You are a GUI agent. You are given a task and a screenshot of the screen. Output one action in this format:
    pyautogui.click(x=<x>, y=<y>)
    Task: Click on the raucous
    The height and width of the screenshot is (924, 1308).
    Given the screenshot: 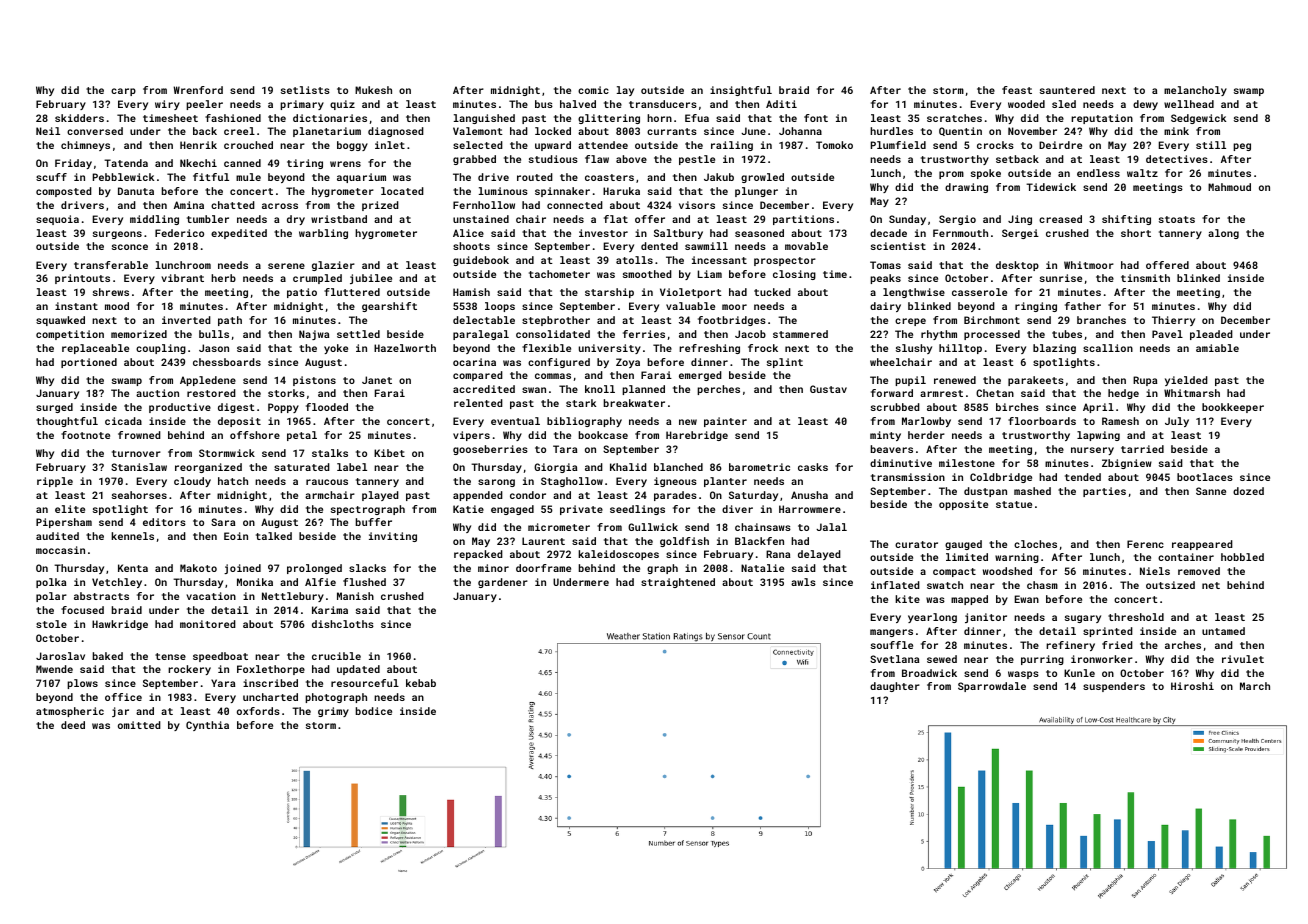 What is the action you would take?
    pyautogui.click(x=327, y=482)
